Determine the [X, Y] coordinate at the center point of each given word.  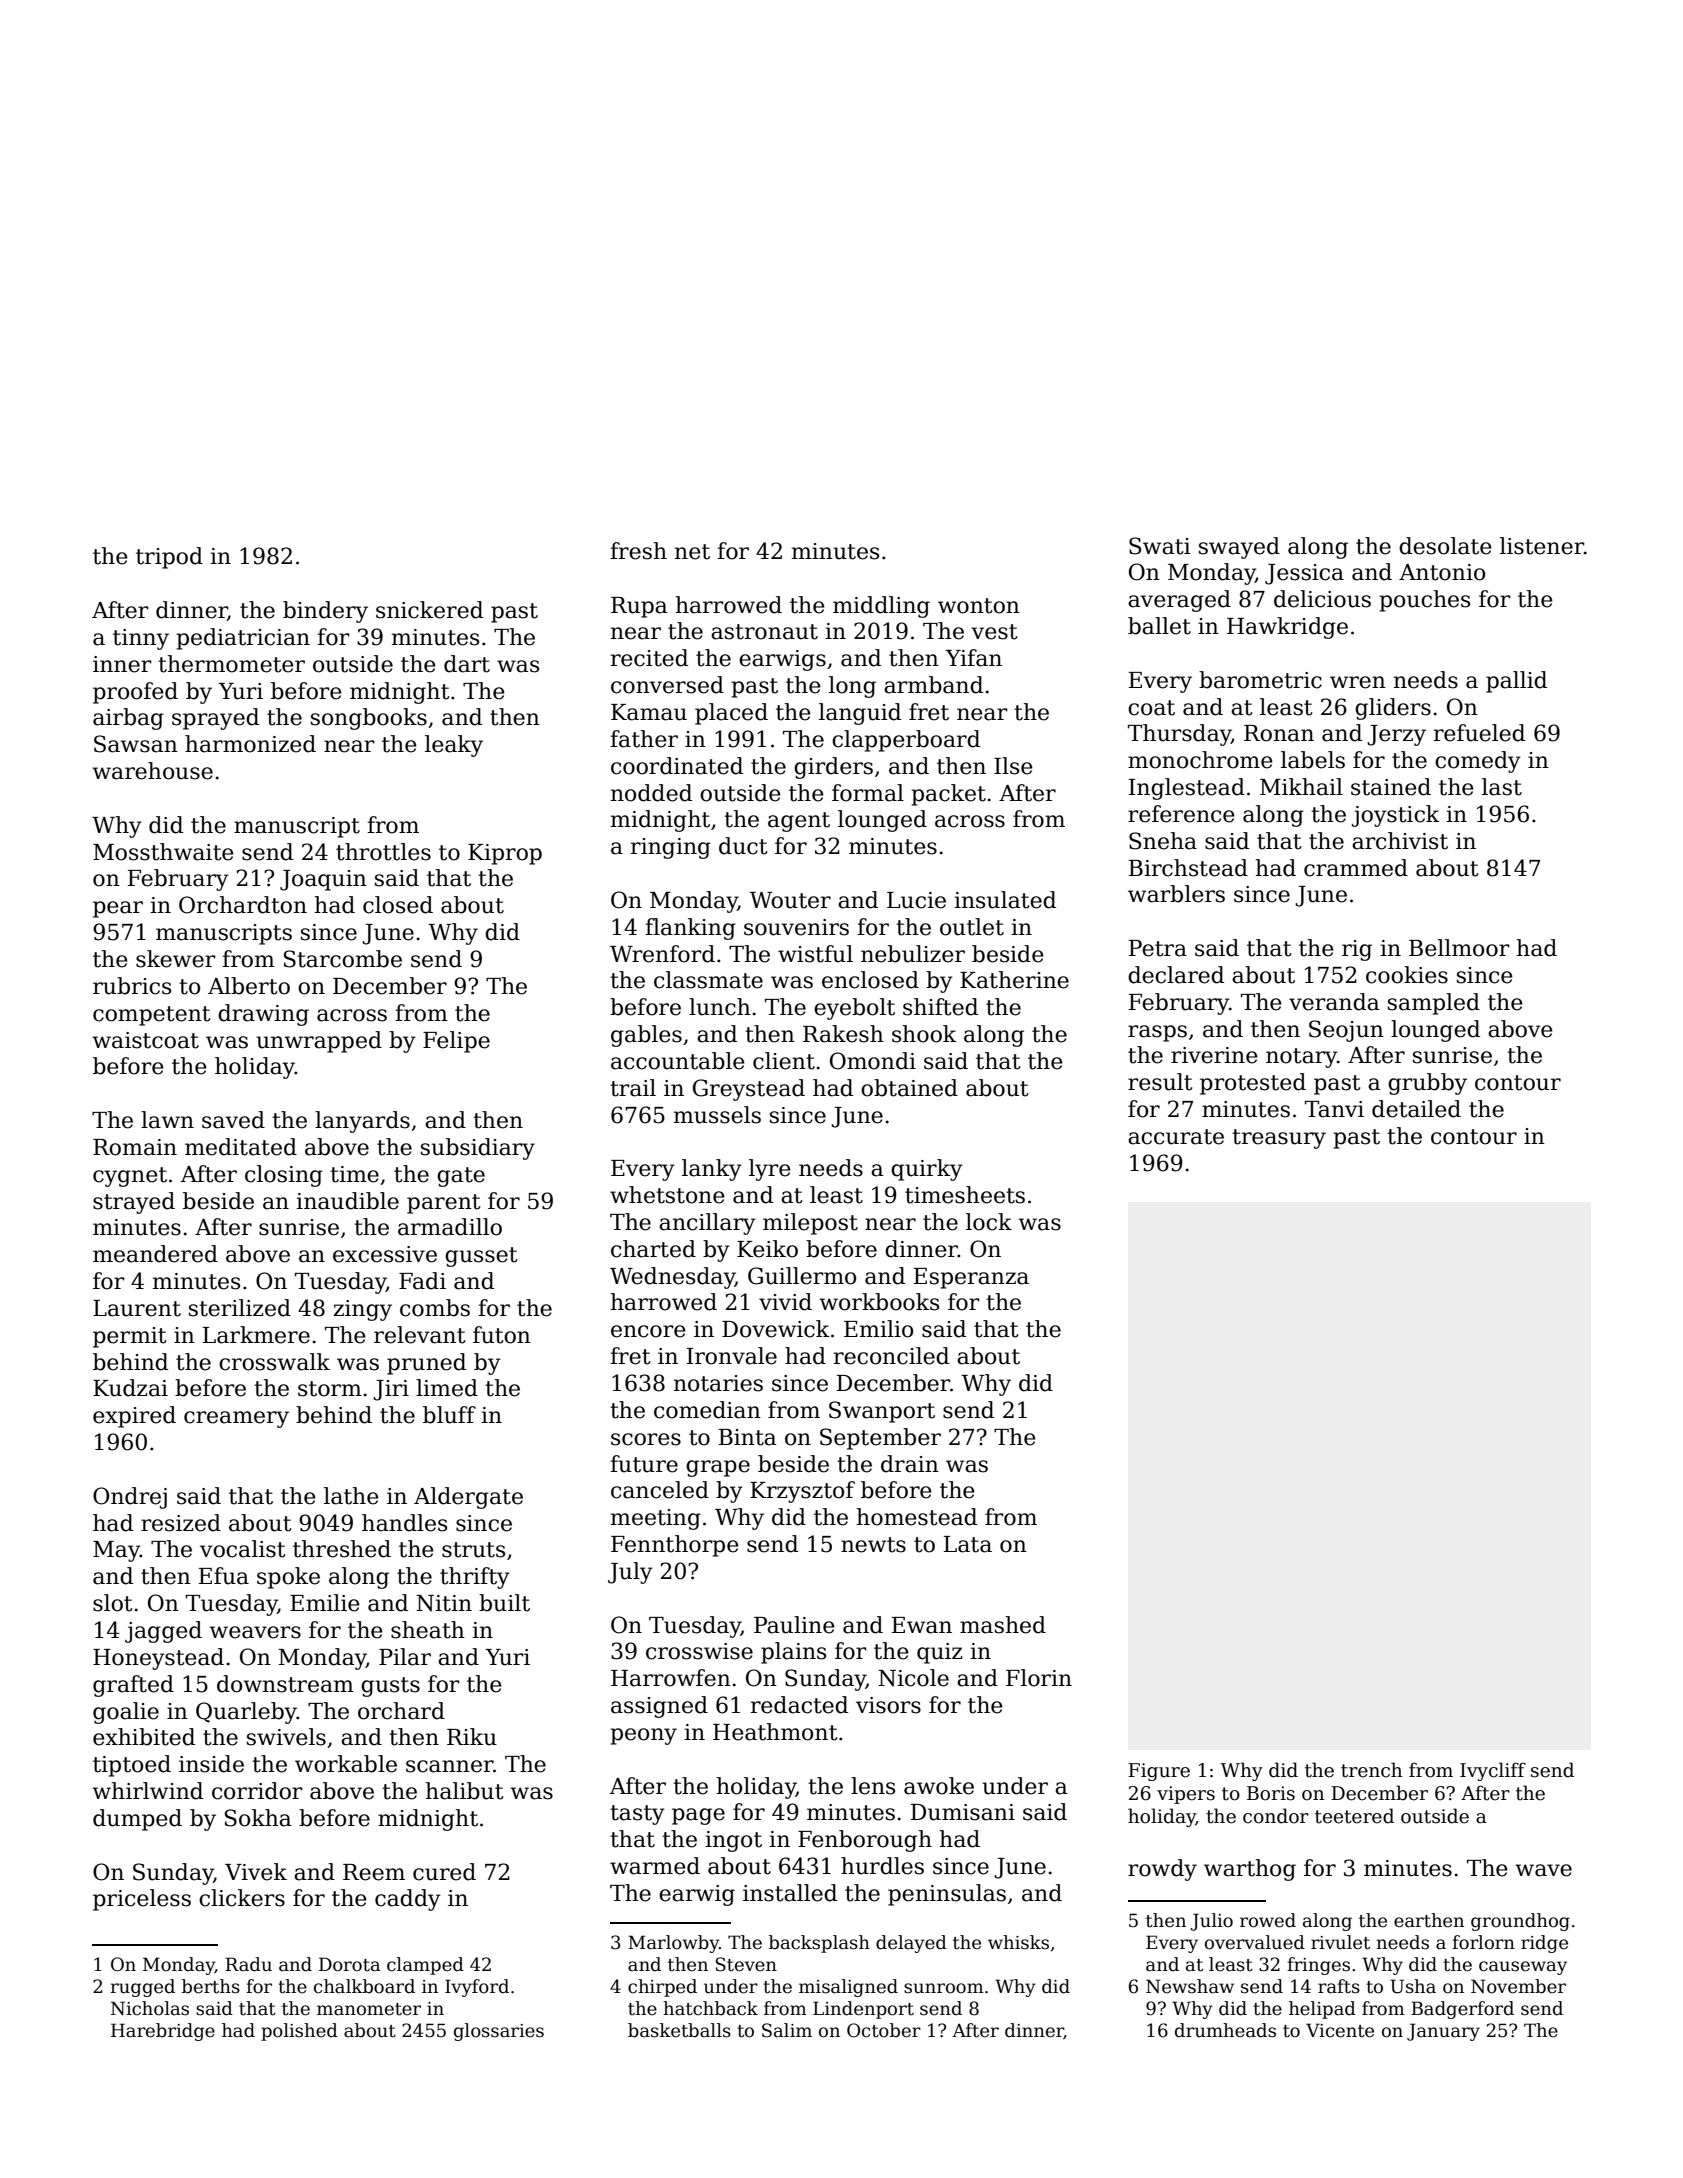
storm [330, 1389]
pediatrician [243, 639]
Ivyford [477, 1988]
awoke [939, 1786]
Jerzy [1396, 735]
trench [1371, 1770]
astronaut [764, 632]
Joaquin [323, 880]
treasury [1279, 1139]
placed [731, 714]
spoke [288, 1578]
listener [1542, 546]
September [880, 1439]
